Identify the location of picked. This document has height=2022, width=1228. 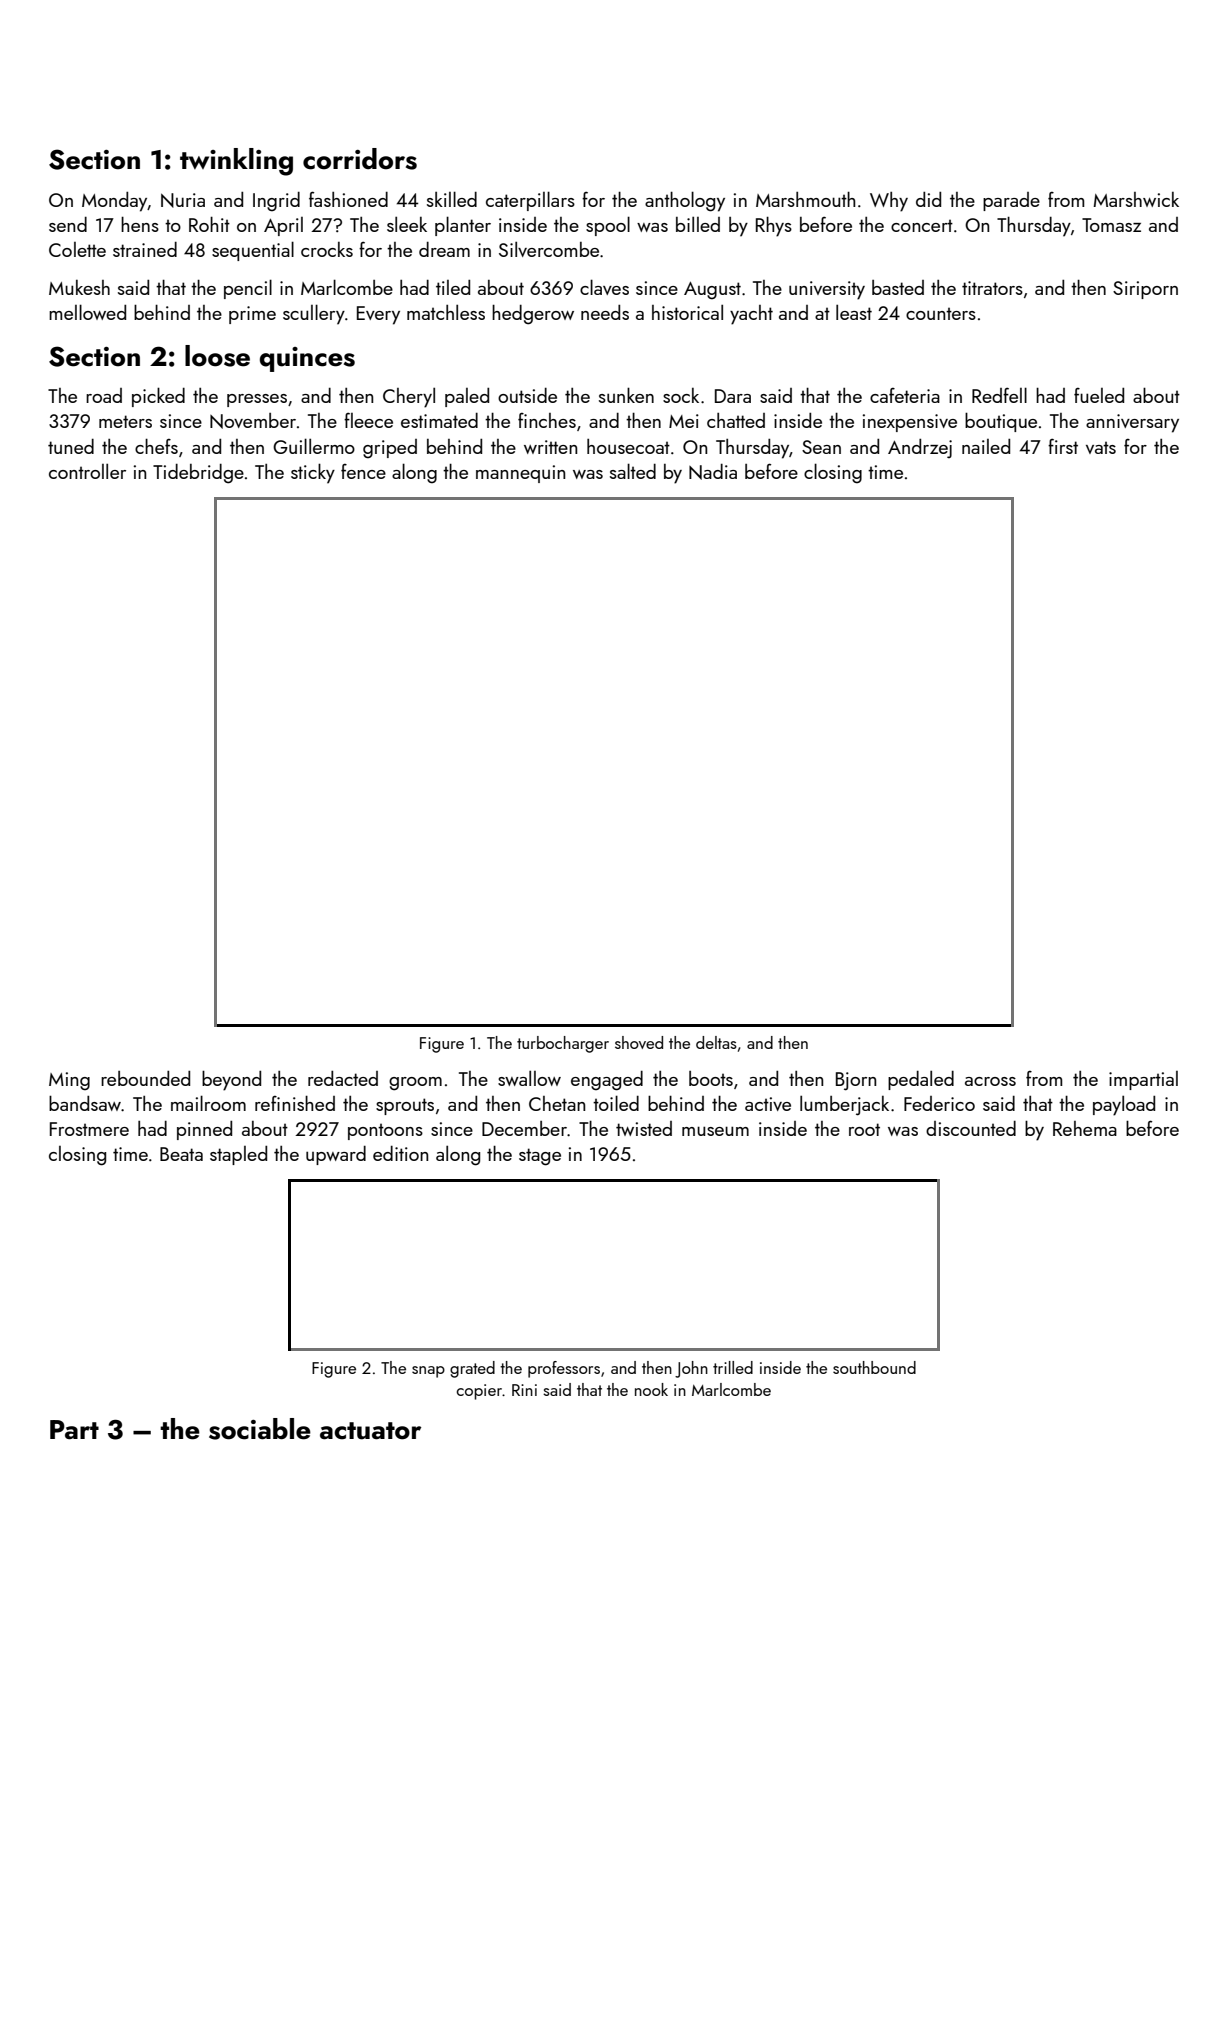
(158, 397).
